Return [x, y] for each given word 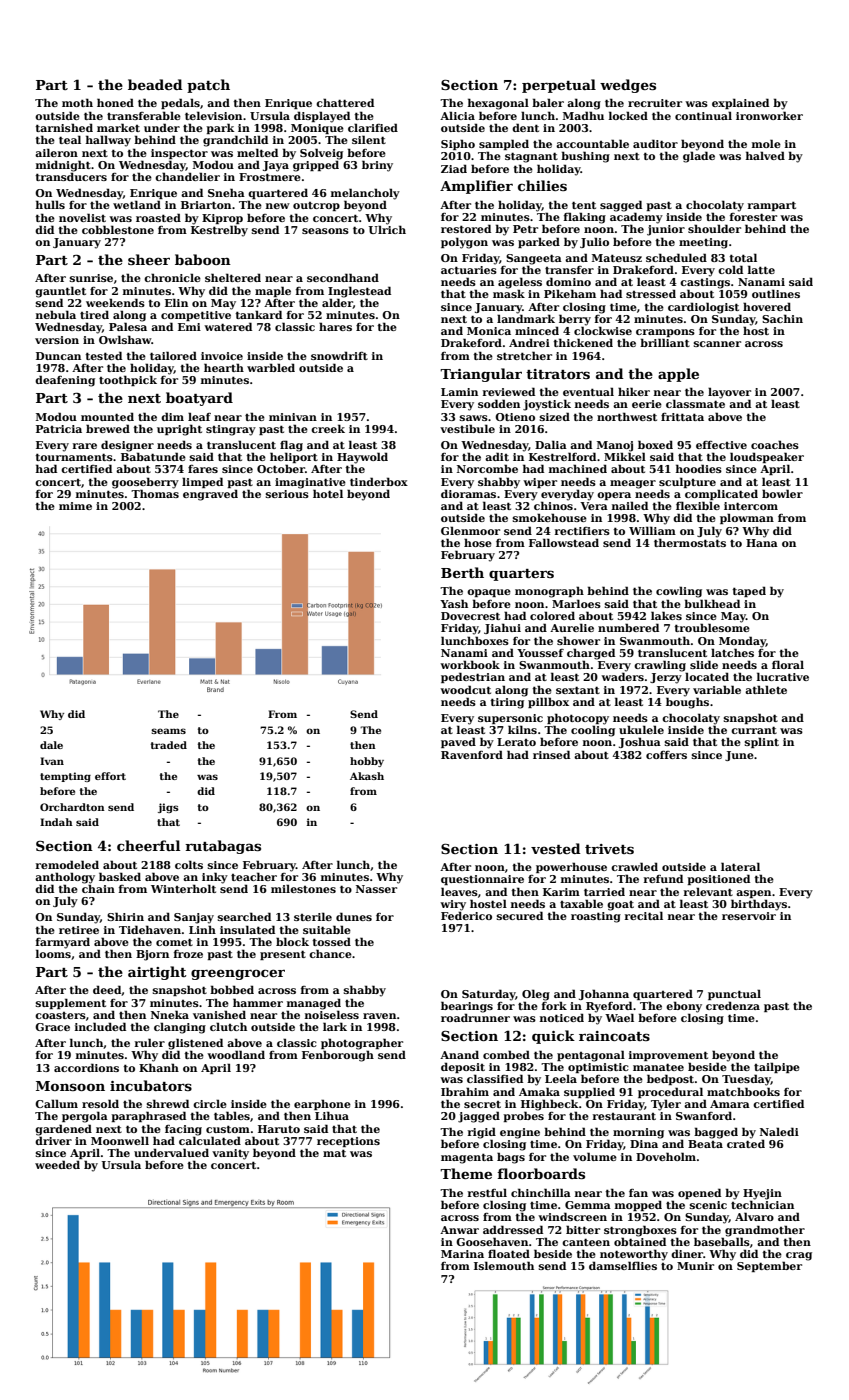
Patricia [59, 429]
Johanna [604, 994]
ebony [684, 1007]
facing [183, 1130]
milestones [303, 888]
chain [98, 888]
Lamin [459, 392]
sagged [621, 206]
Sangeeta [534, 259]
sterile [313, 916]
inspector [179, 154]
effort [110, 776]
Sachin [782, 318]
